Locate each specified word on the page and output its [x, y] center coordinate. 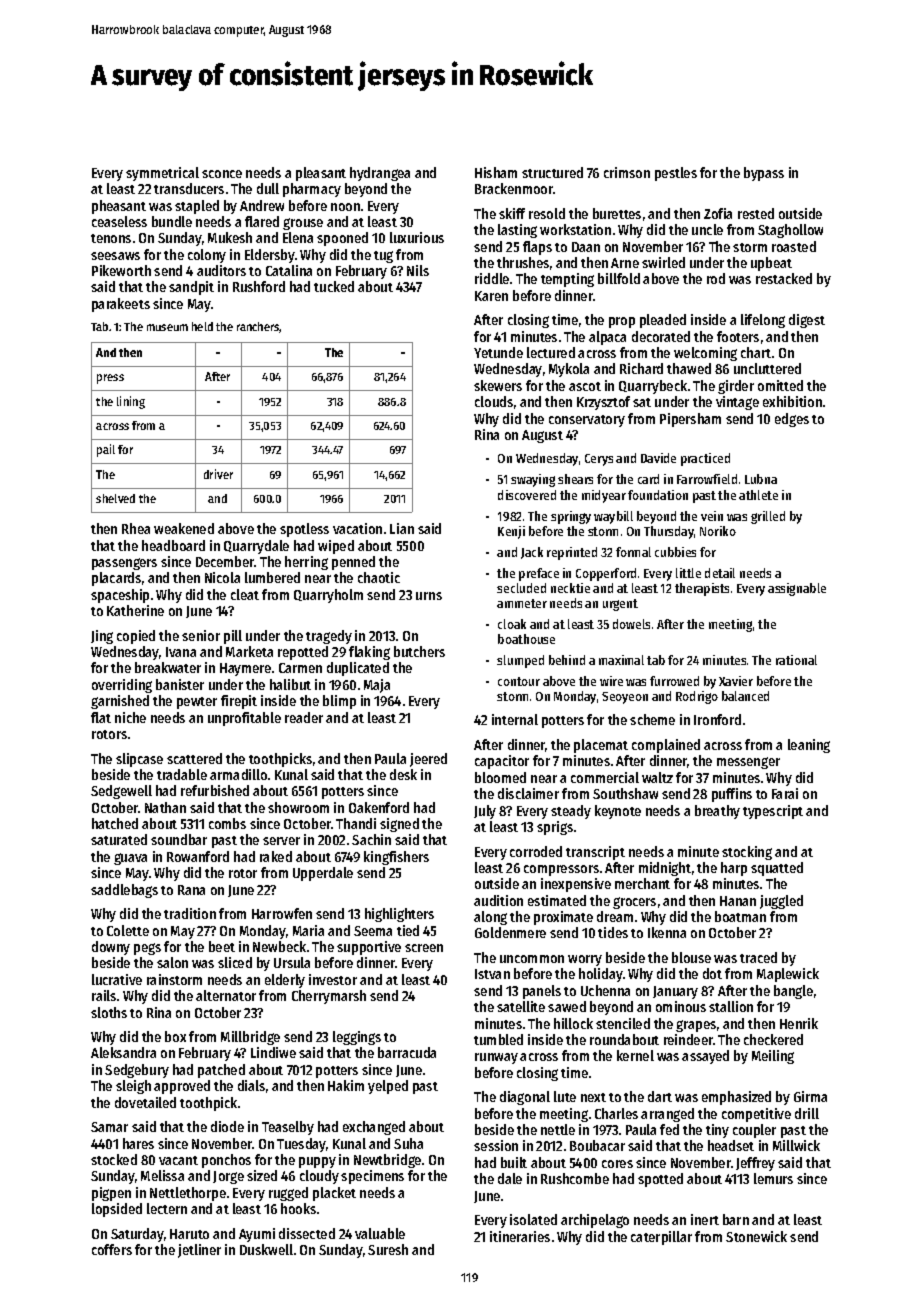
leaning [809, 746]
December [225, 561]
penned [353, 563]
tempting [567, 280]
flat [101, 717]
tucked [334, 286]
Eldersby [270, 256]
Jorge [228, 1177]
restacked [784, 278]
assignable [797, 589]
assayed [705, 1057]
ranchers [258, 327]
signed [399, 825]
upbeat [771, 264]
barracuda [407, 1052]
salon [172, 962]
